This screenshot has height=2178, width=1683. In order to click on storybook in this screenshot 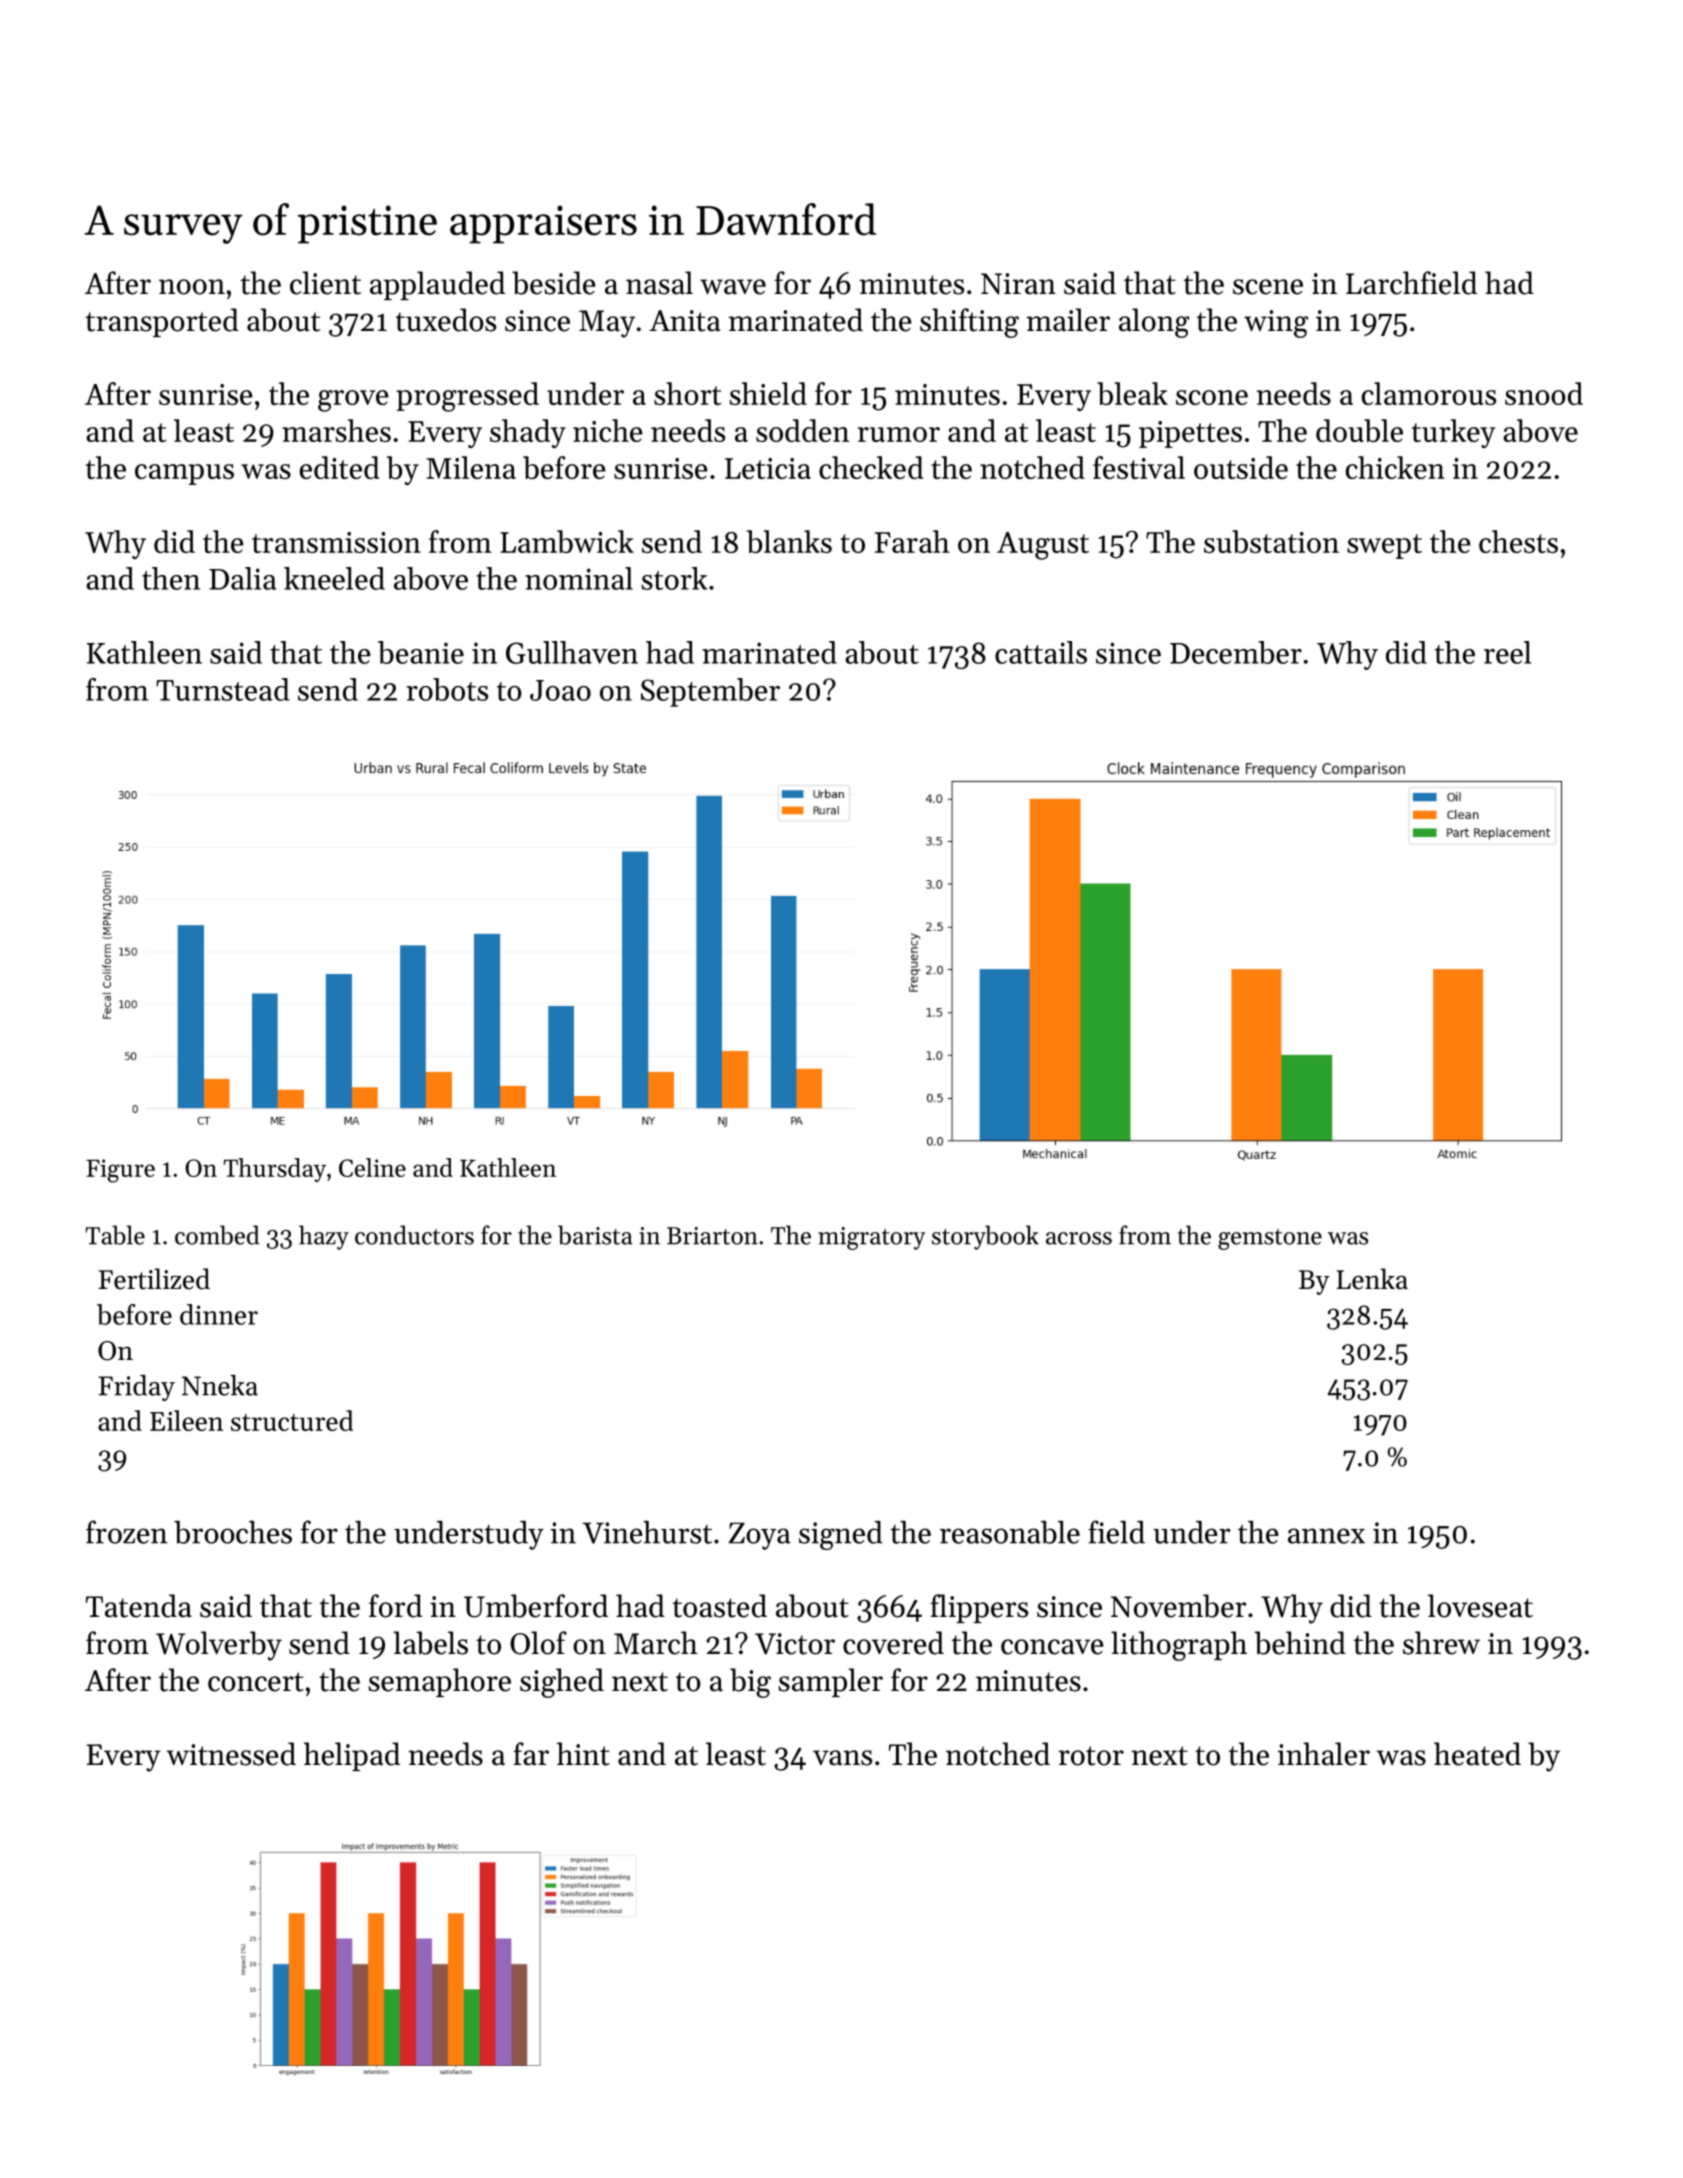, I will do `click(985, 1237)`.
